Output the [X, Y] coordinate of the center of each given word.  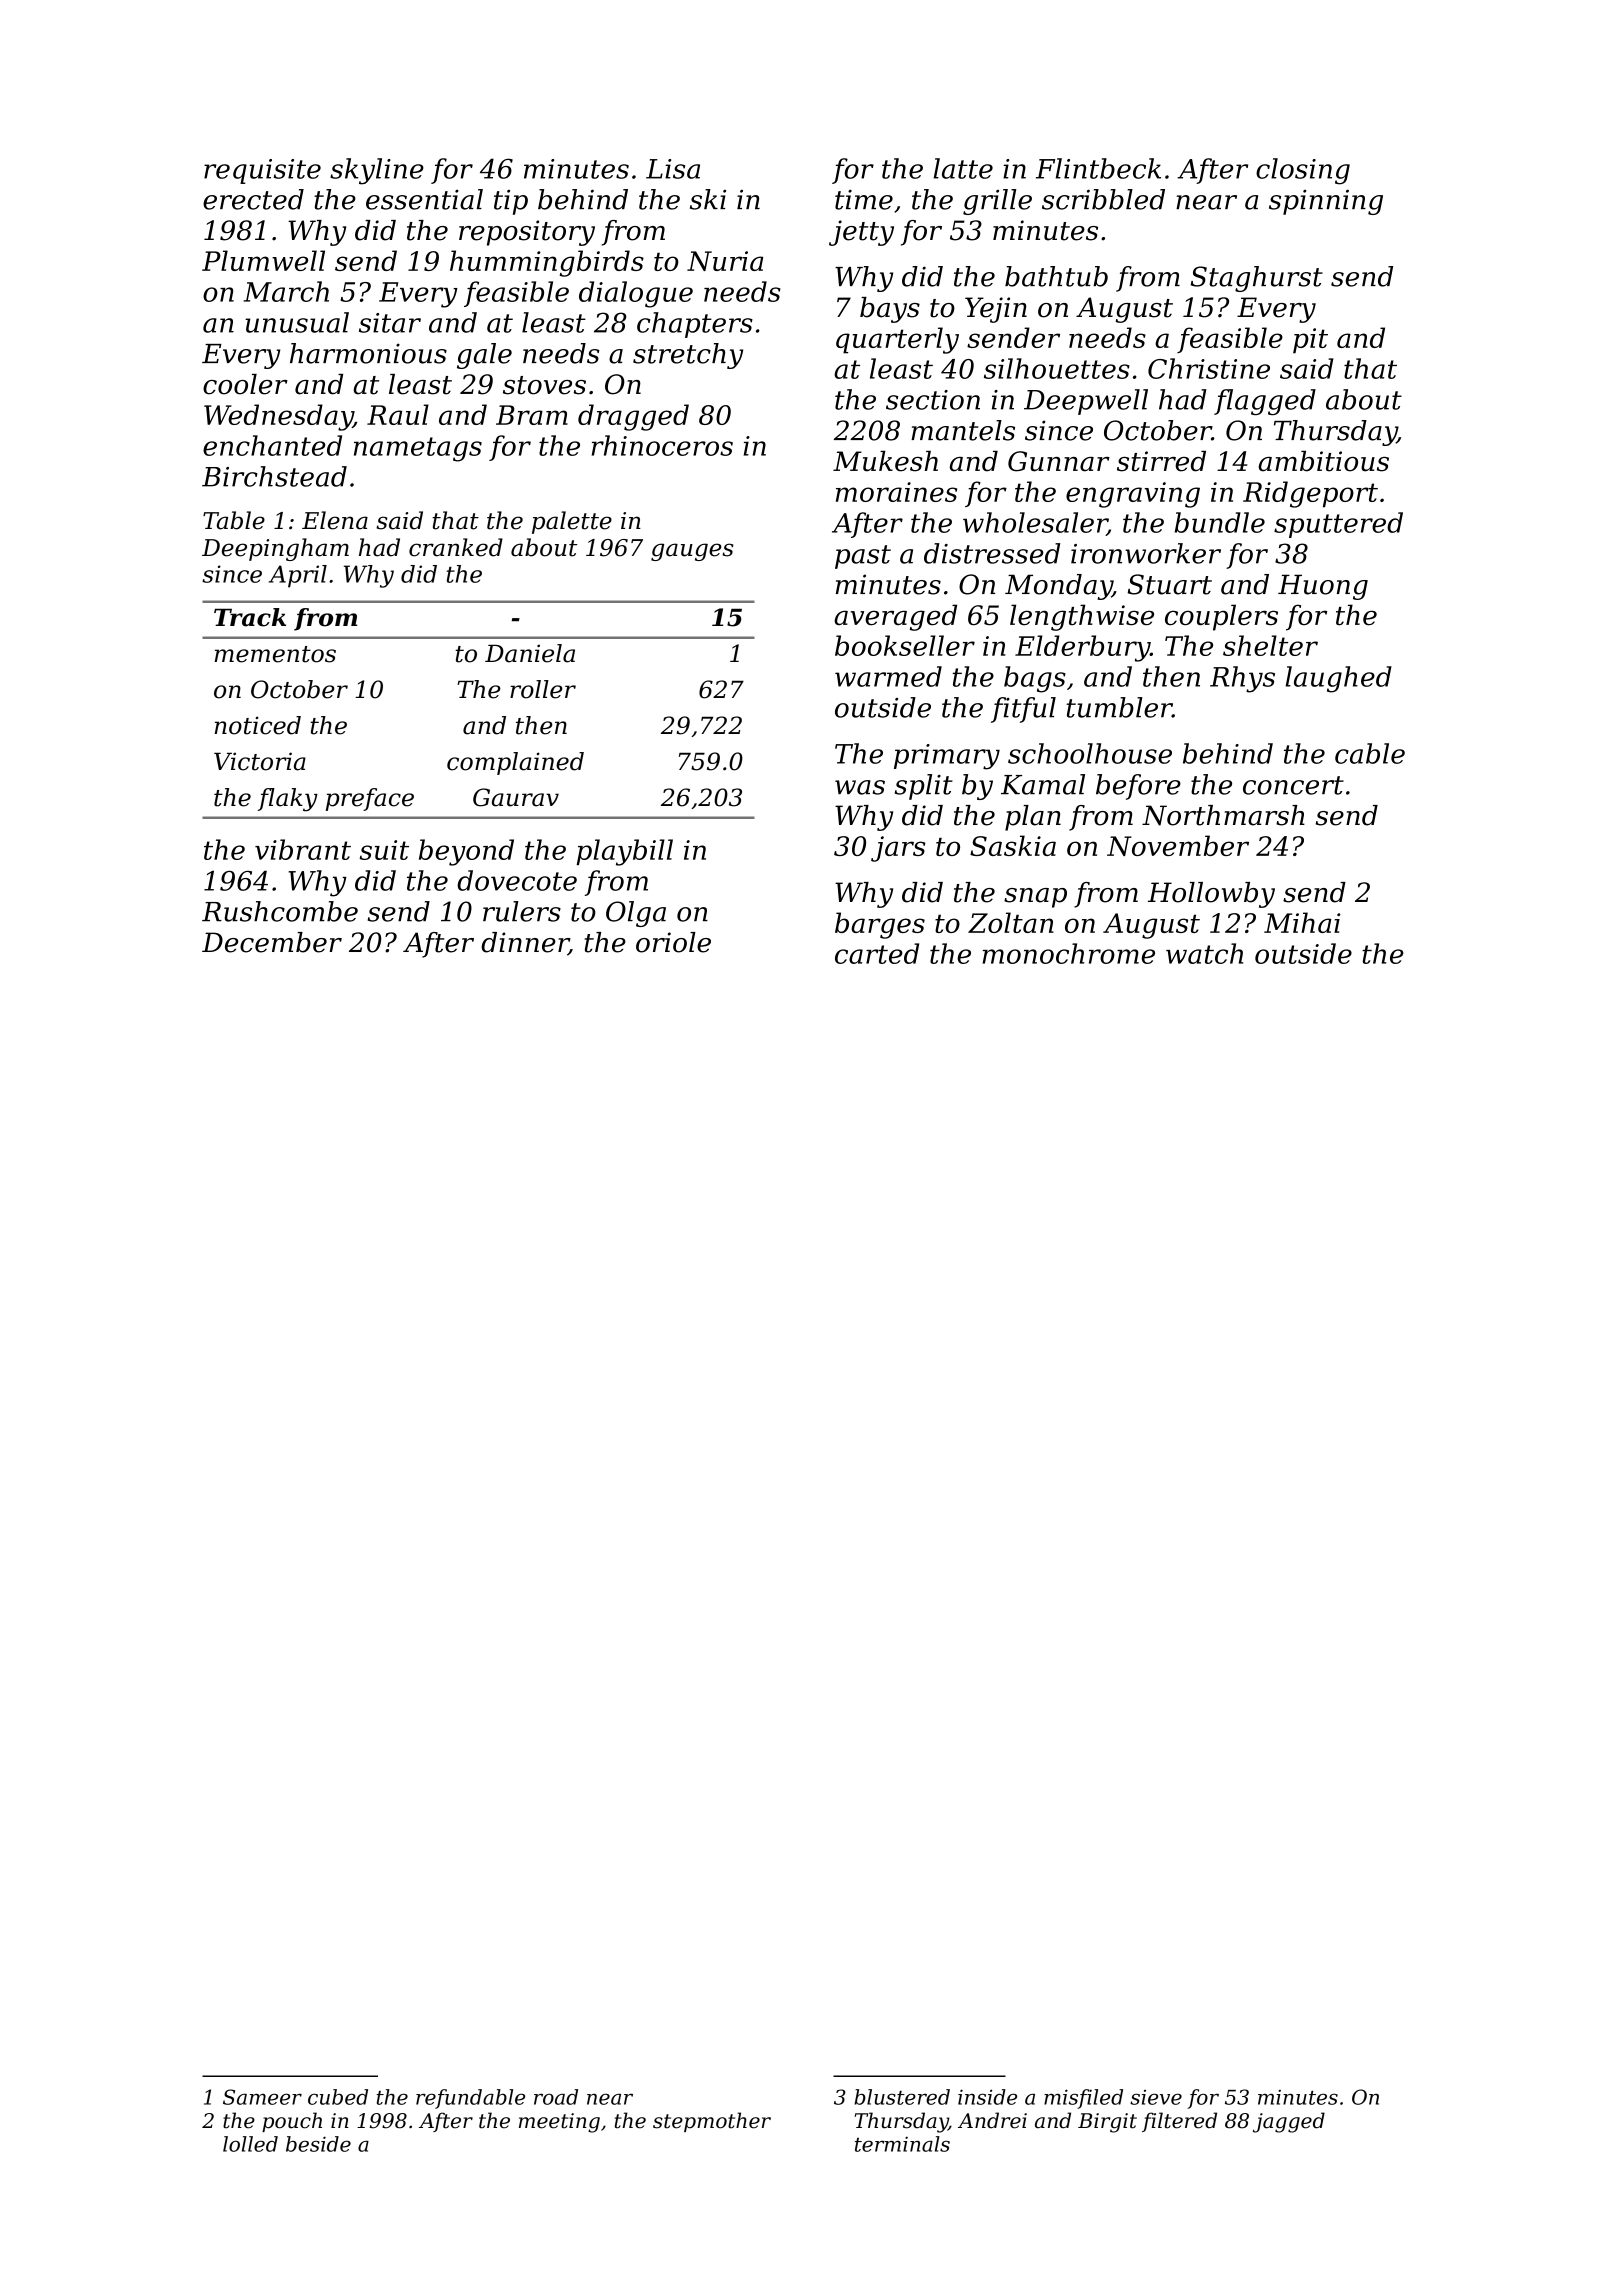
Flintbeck [1098, 168]
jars [898, 849]
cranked [456, 547]
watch [1204, 953]
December [272, 942]
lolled [250, 2144]
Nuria [725, 261]
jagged [1289, 2122]
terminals [902, 2144]
